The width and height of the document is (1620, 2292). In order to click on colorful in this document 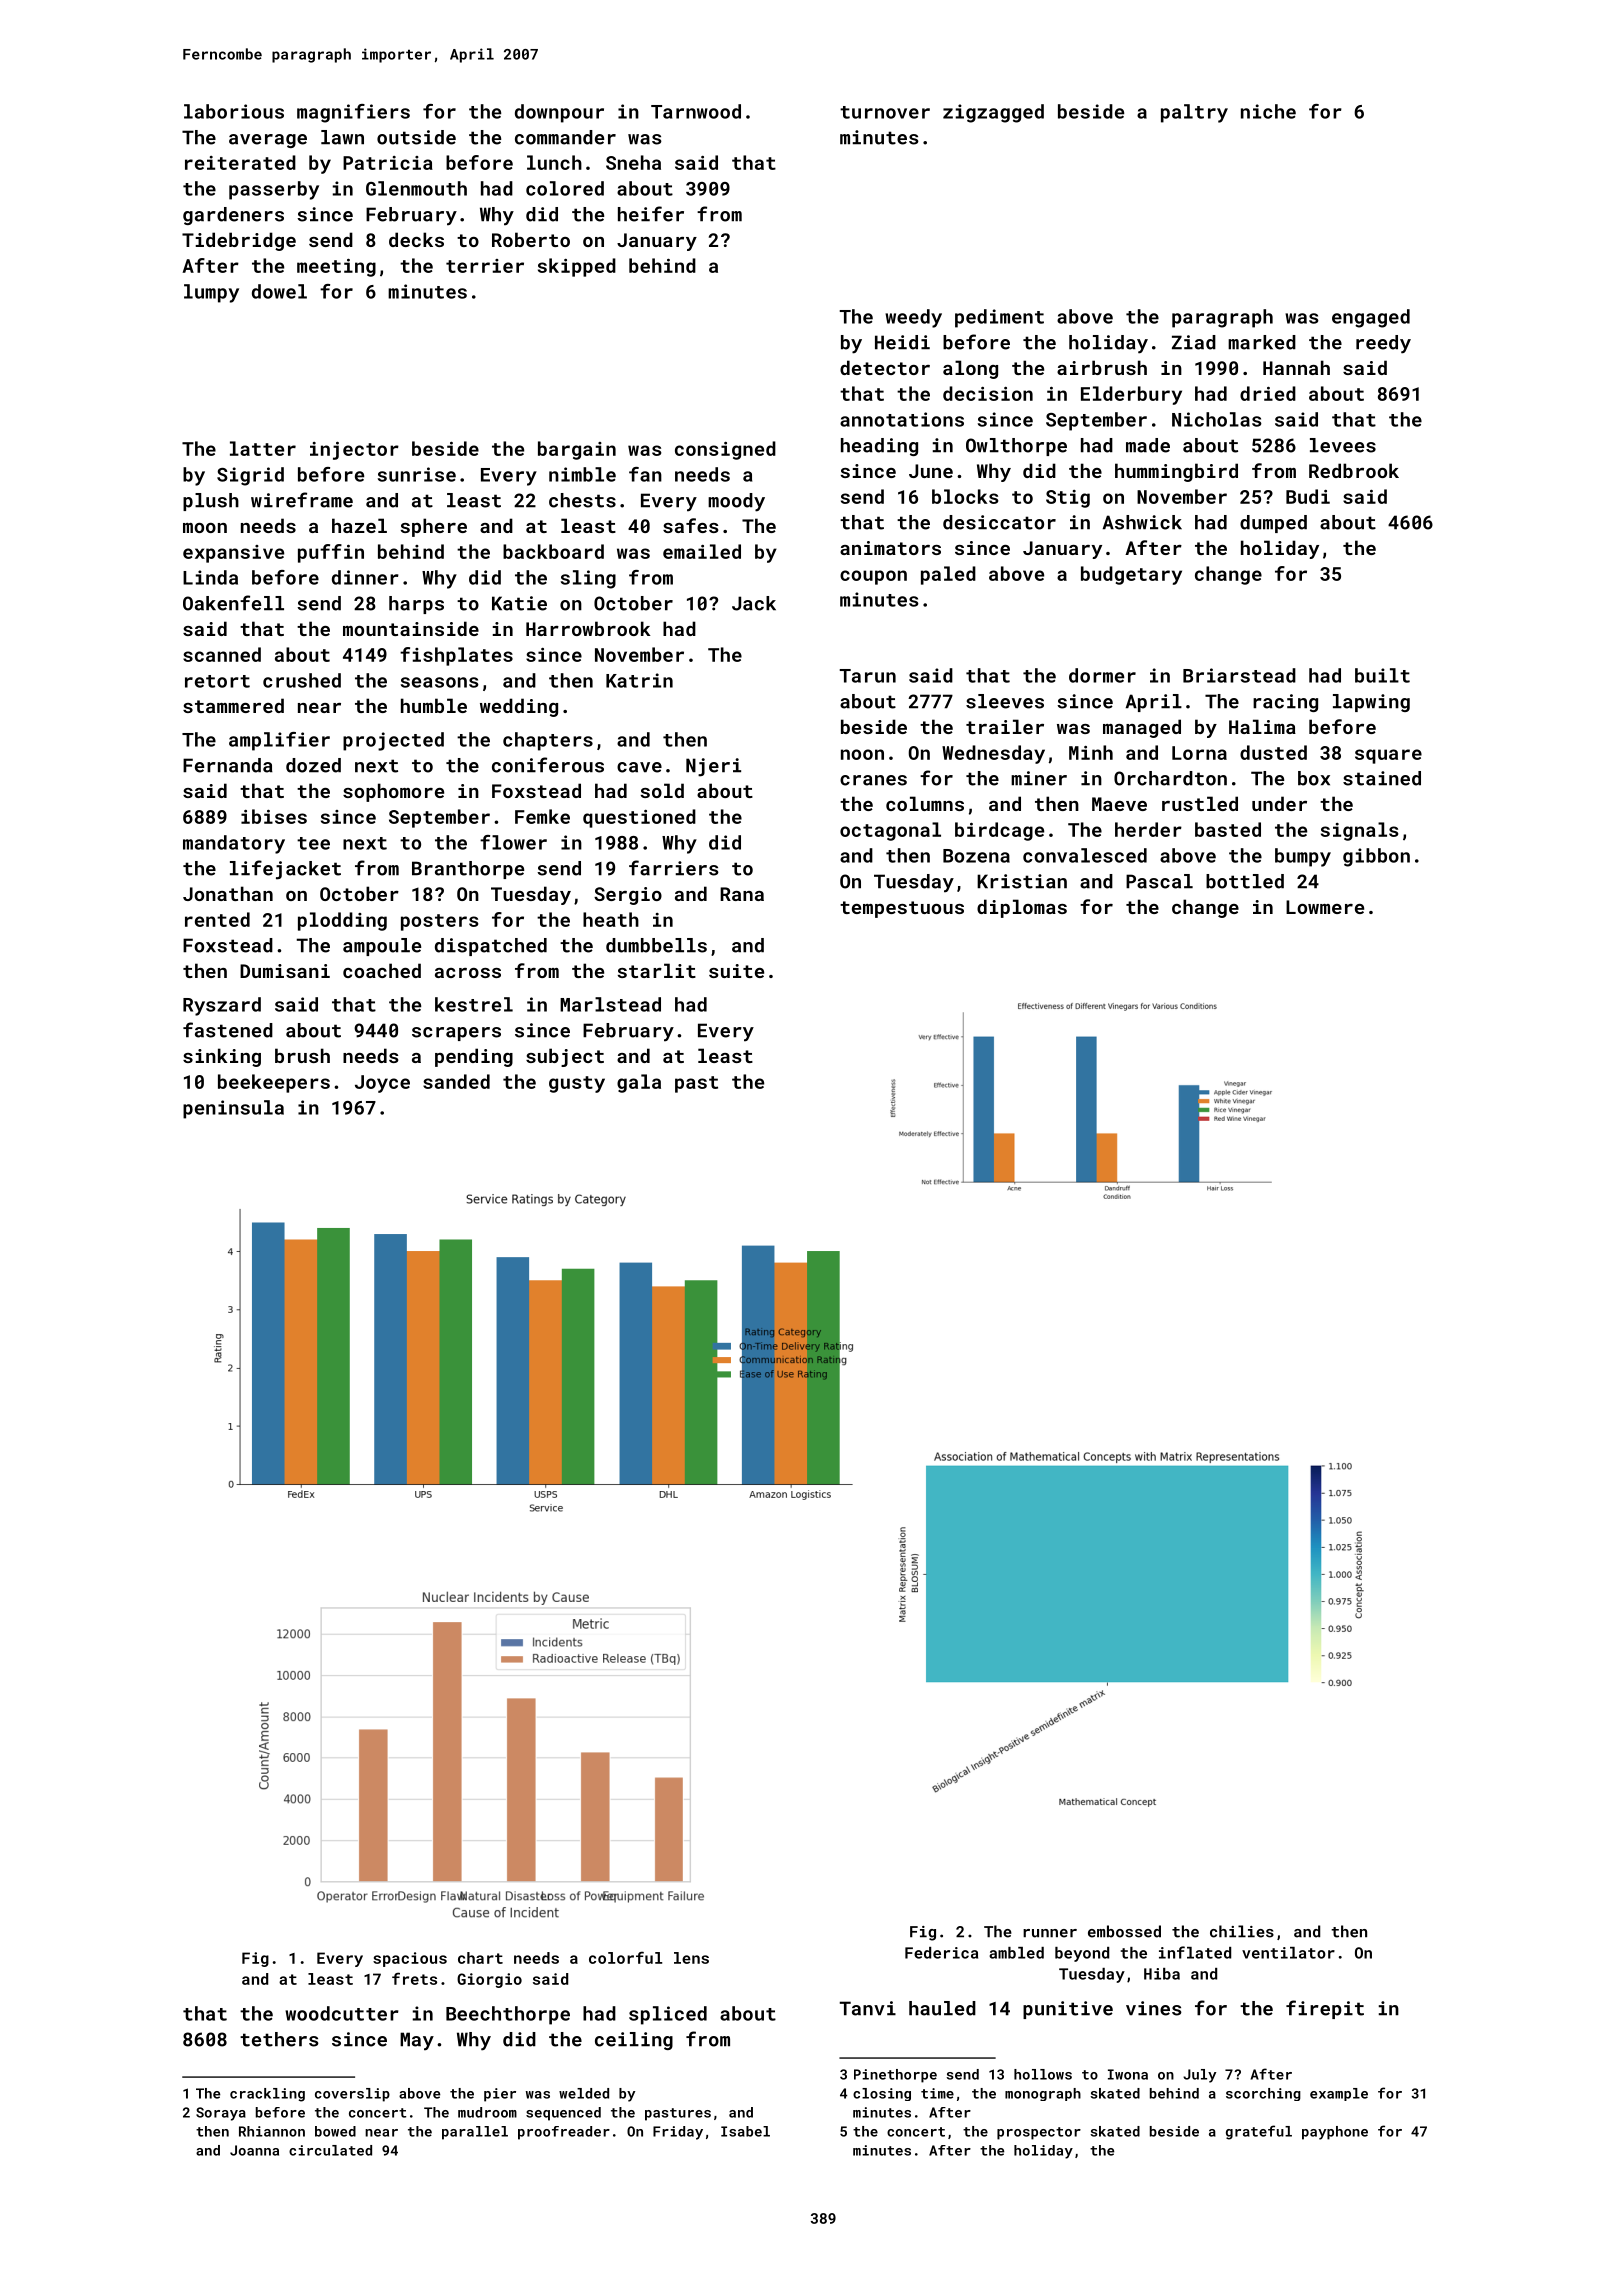, I will do `click(625, 1957)`.
